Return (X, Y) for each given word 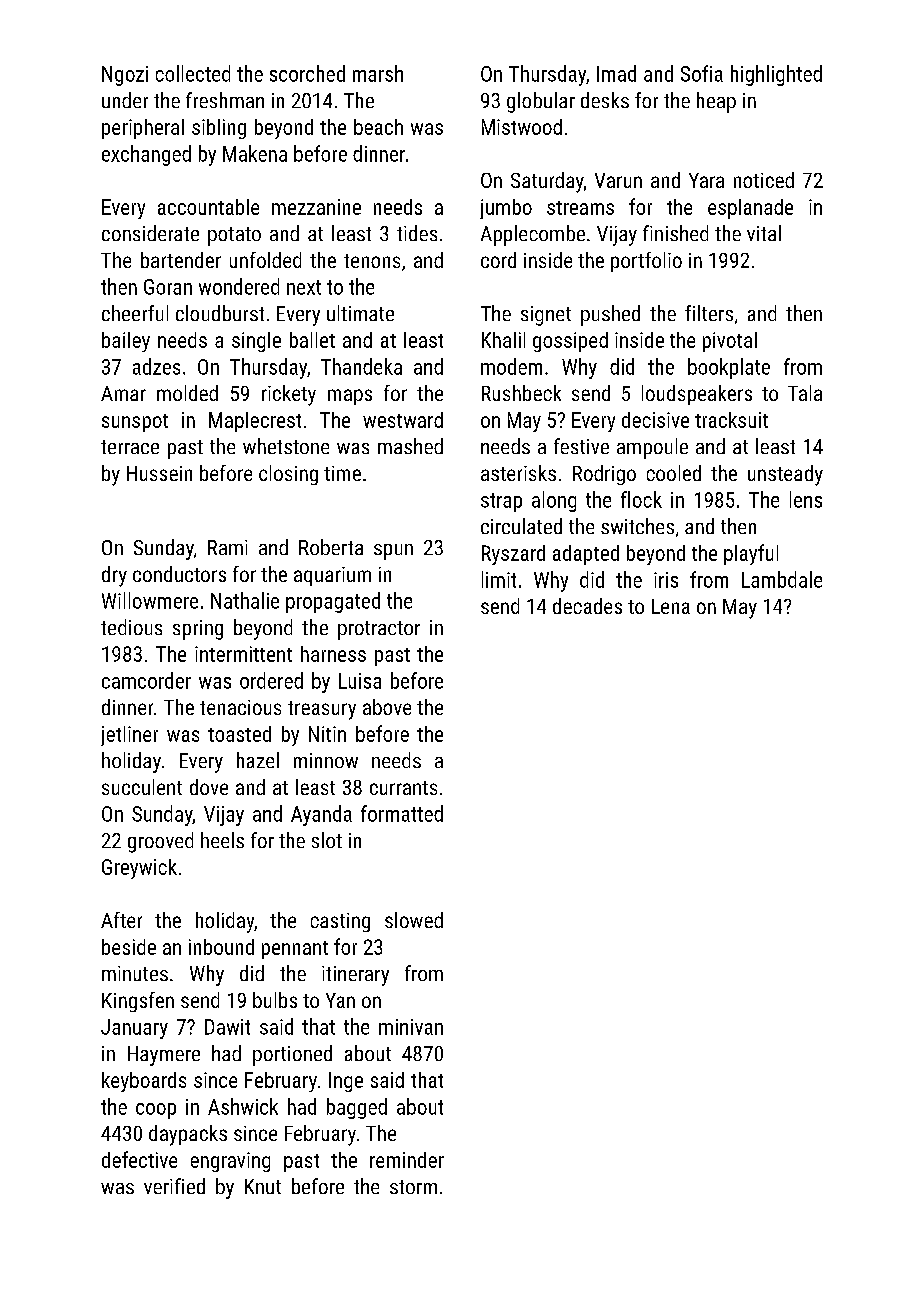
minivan (411, 1027)
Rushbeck (521, 393)
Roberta (331, 547)
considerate (150, 233)
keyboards (144, 1082)
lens (806, 499)
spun (393, 552)
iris (666, 580)
